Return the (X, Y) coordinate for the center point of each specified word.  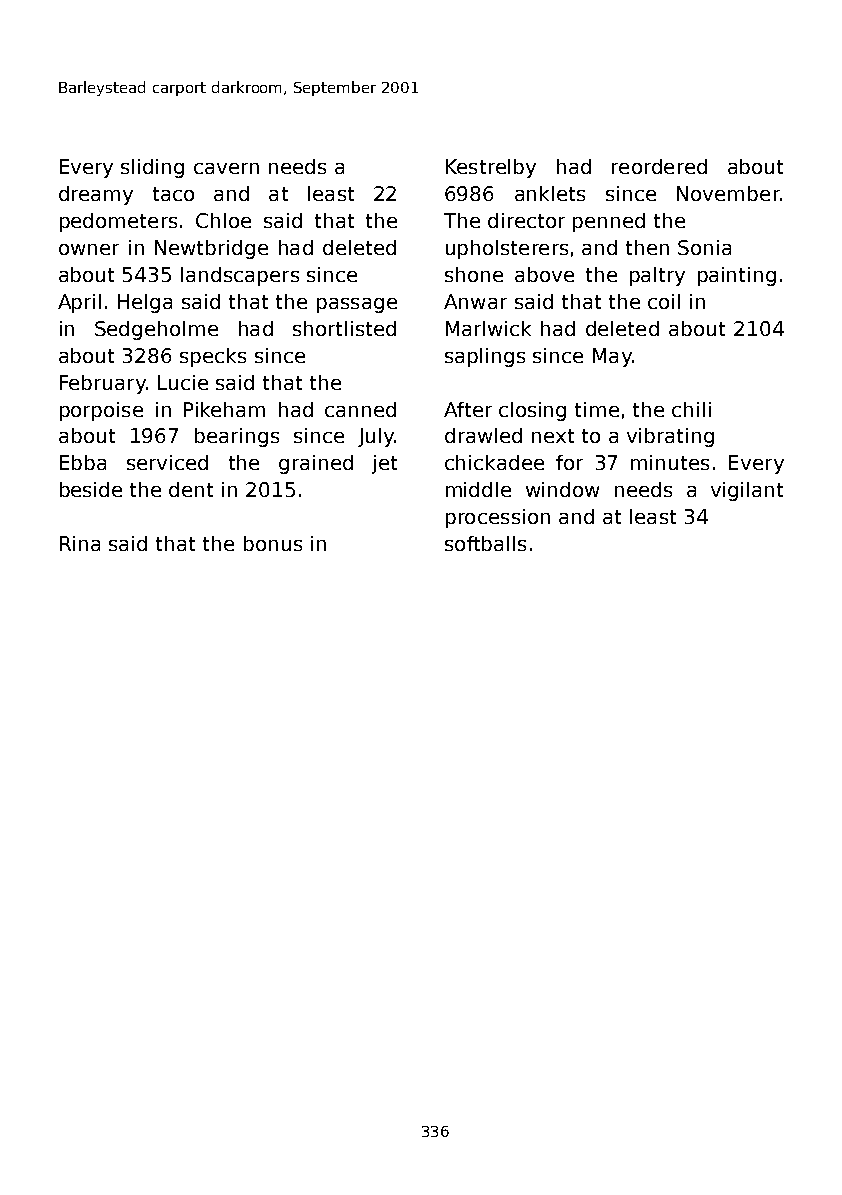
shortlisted (344, 328)
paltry (657, 276)
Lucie (183, 382)
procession (498, 518)
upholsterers (507, 249)
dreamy (96, 195)
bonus (273, 543)
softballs (485, 543)
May (612, 357)
